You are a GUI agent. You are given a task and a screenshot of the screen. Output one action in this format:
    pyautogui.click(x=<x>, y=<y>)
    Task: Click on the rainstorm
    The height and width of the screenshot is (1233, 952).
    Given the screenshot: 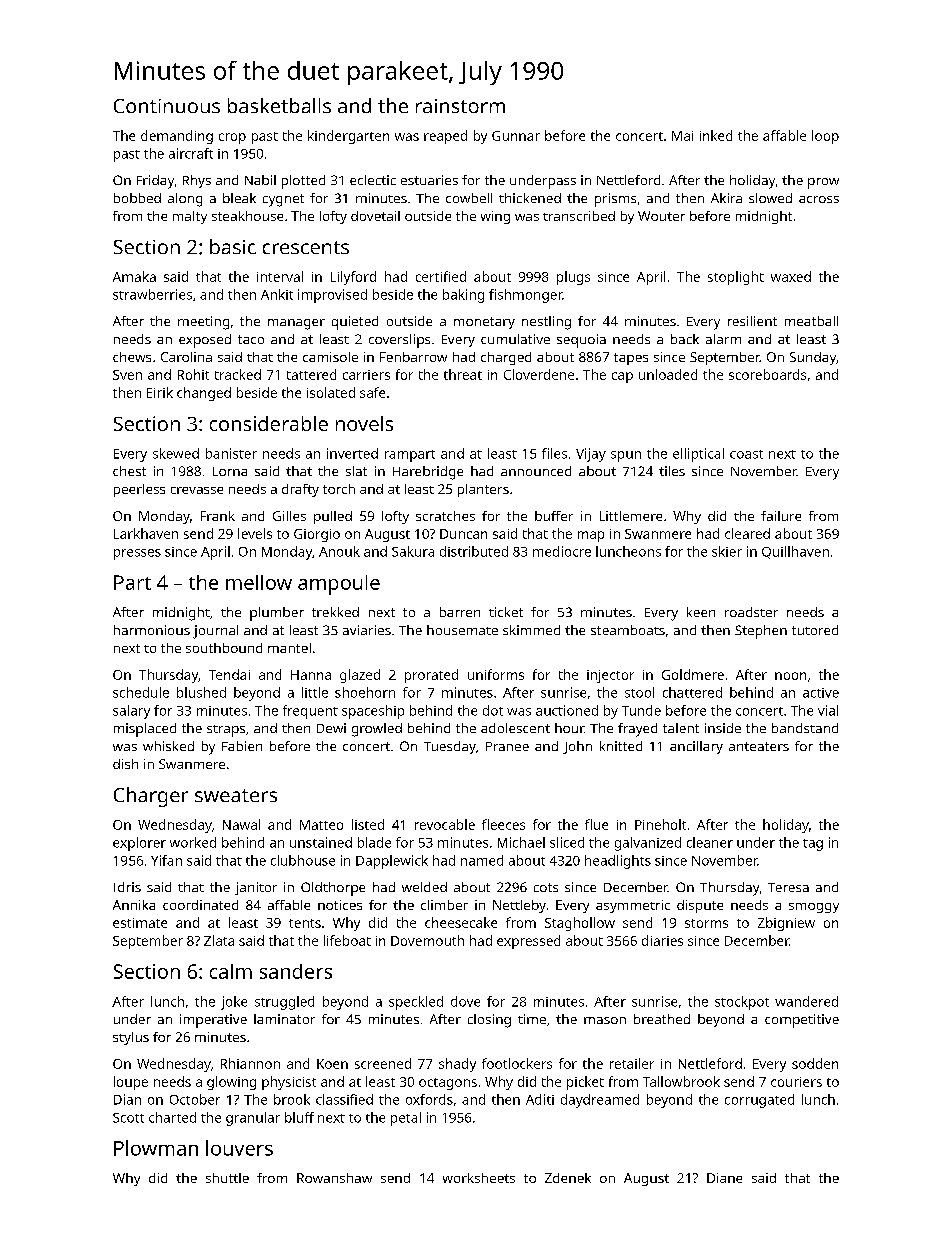 What is the action you would take?
    pyautogui.click(x=460, y=106)
